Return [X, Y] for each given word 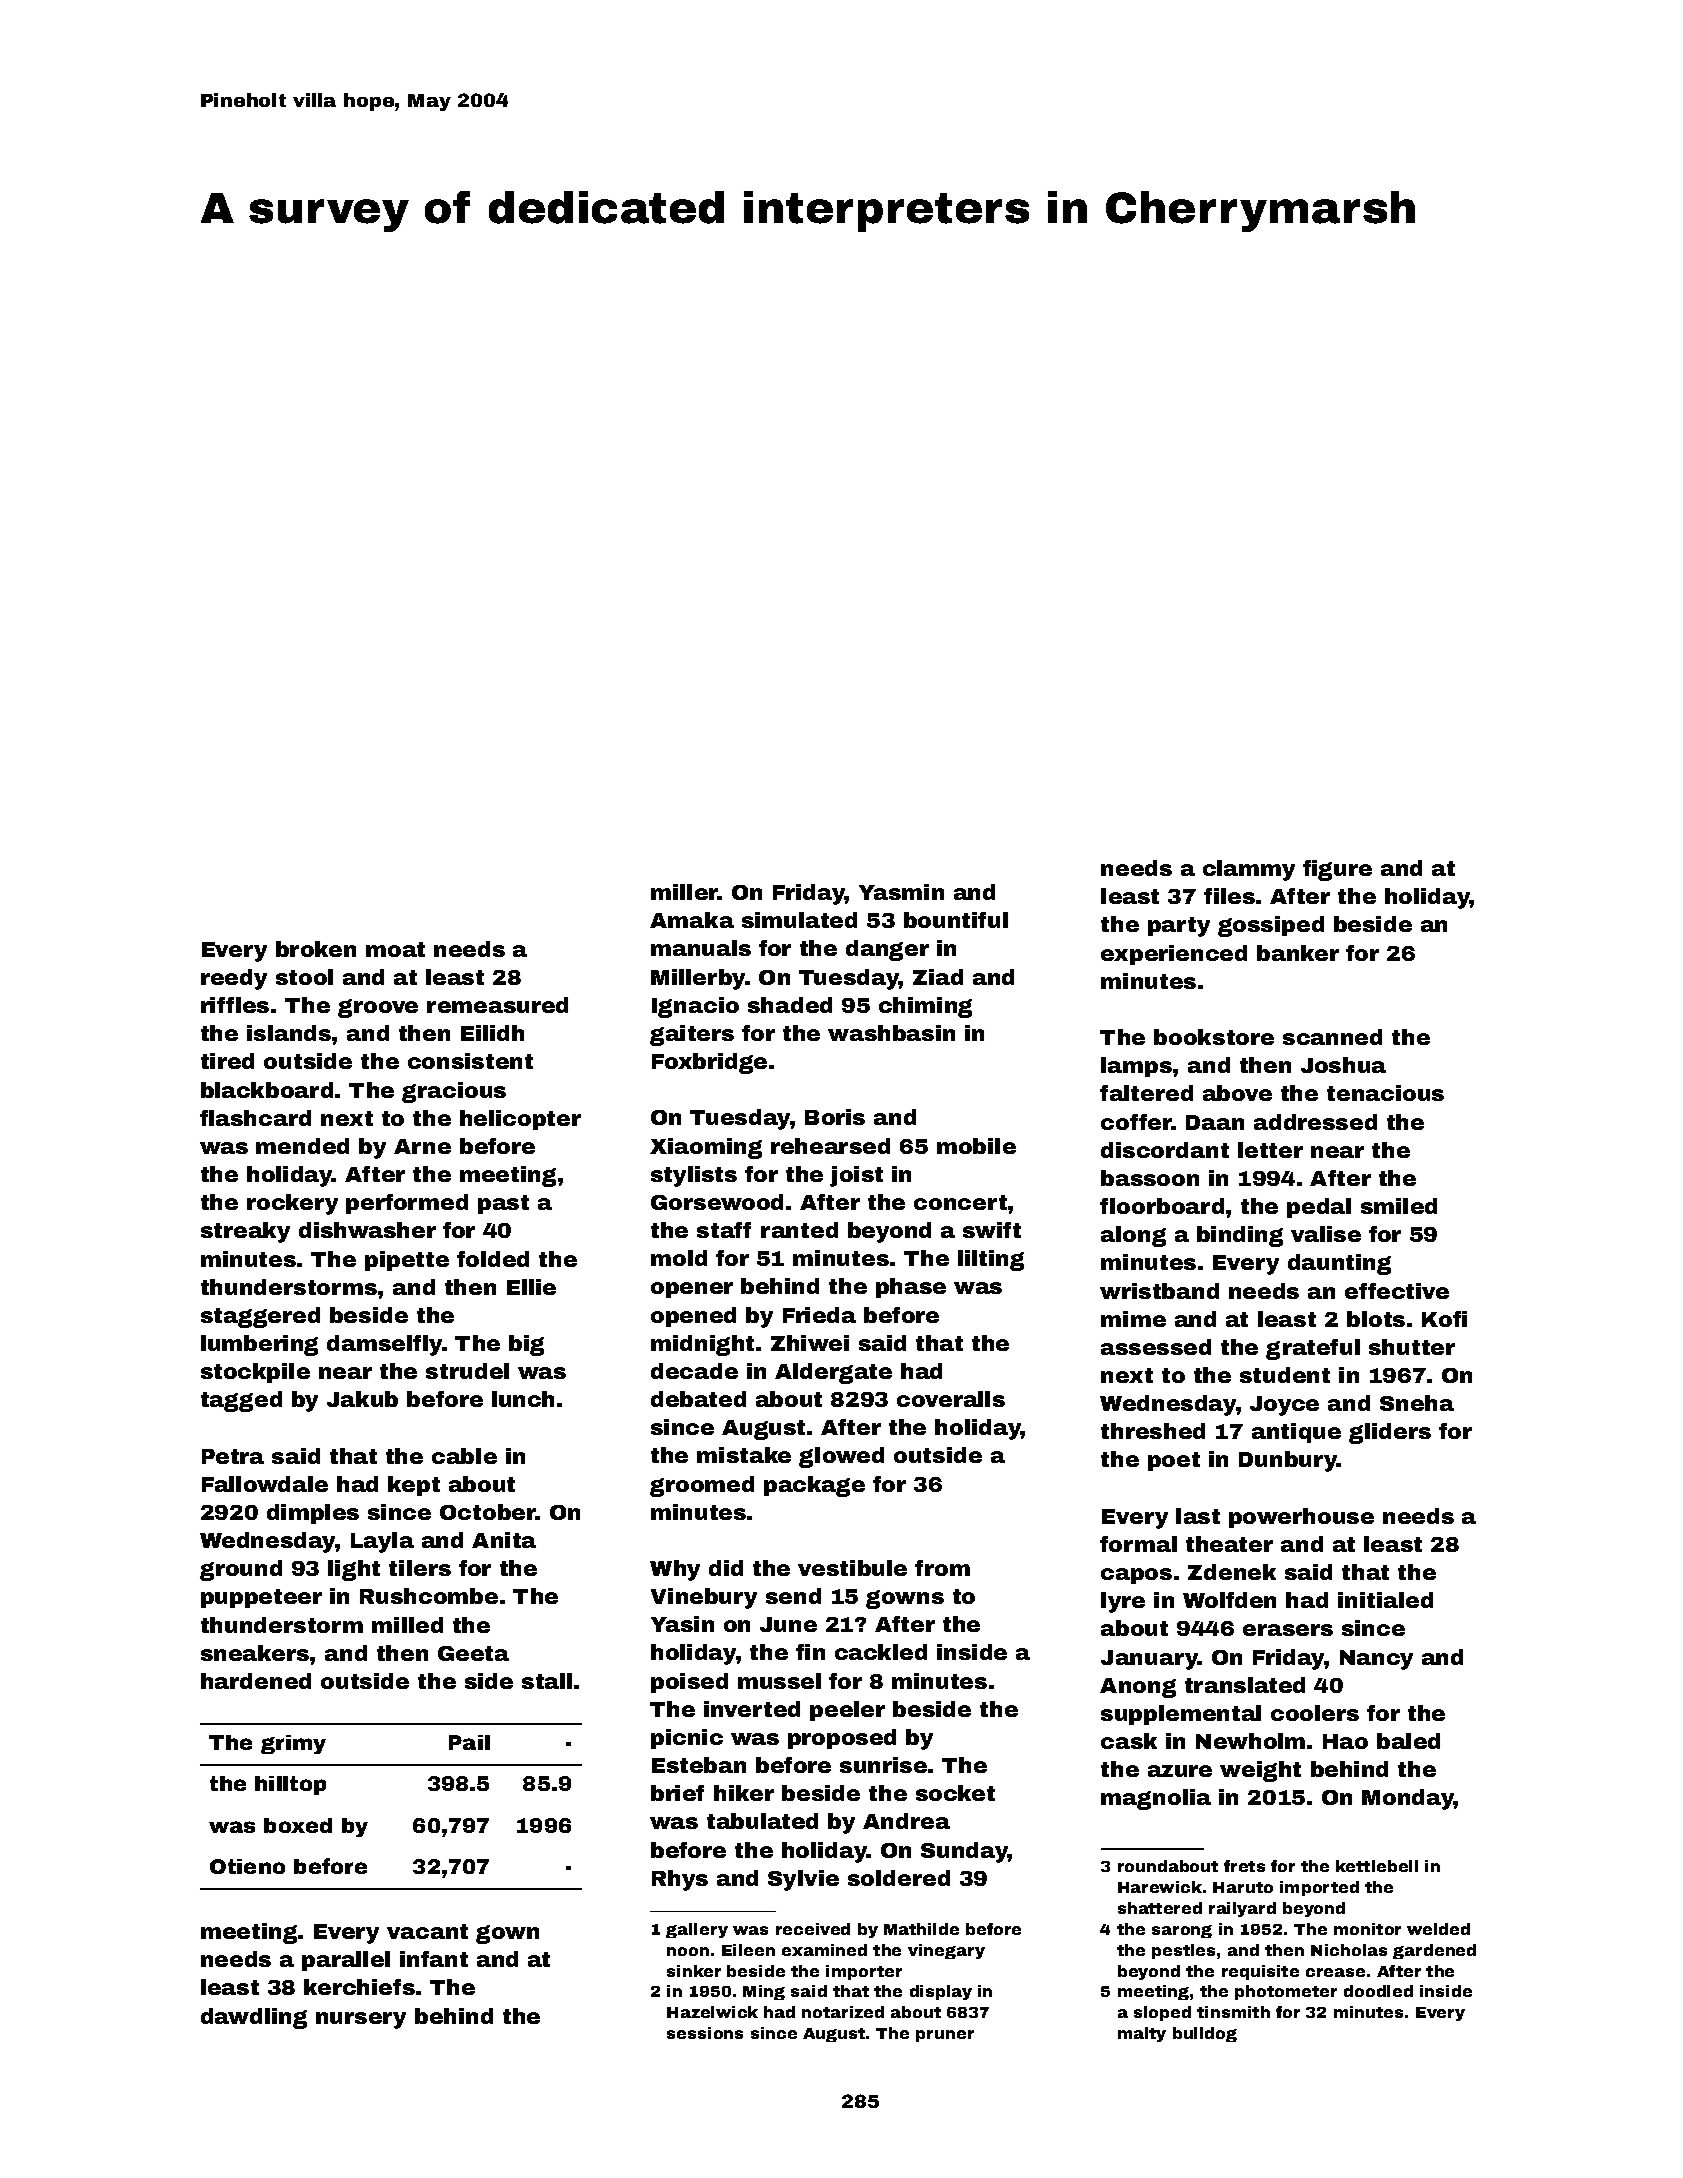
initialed [1385, 1600]
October [488, 1512]
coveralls [951, 1399]
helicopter [520, 1120]
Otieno [247, 1866]
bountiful [956, 920]
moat [395, 949]
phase [911, 1288]
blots [1376, 1319]
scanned [1332, 1037]
